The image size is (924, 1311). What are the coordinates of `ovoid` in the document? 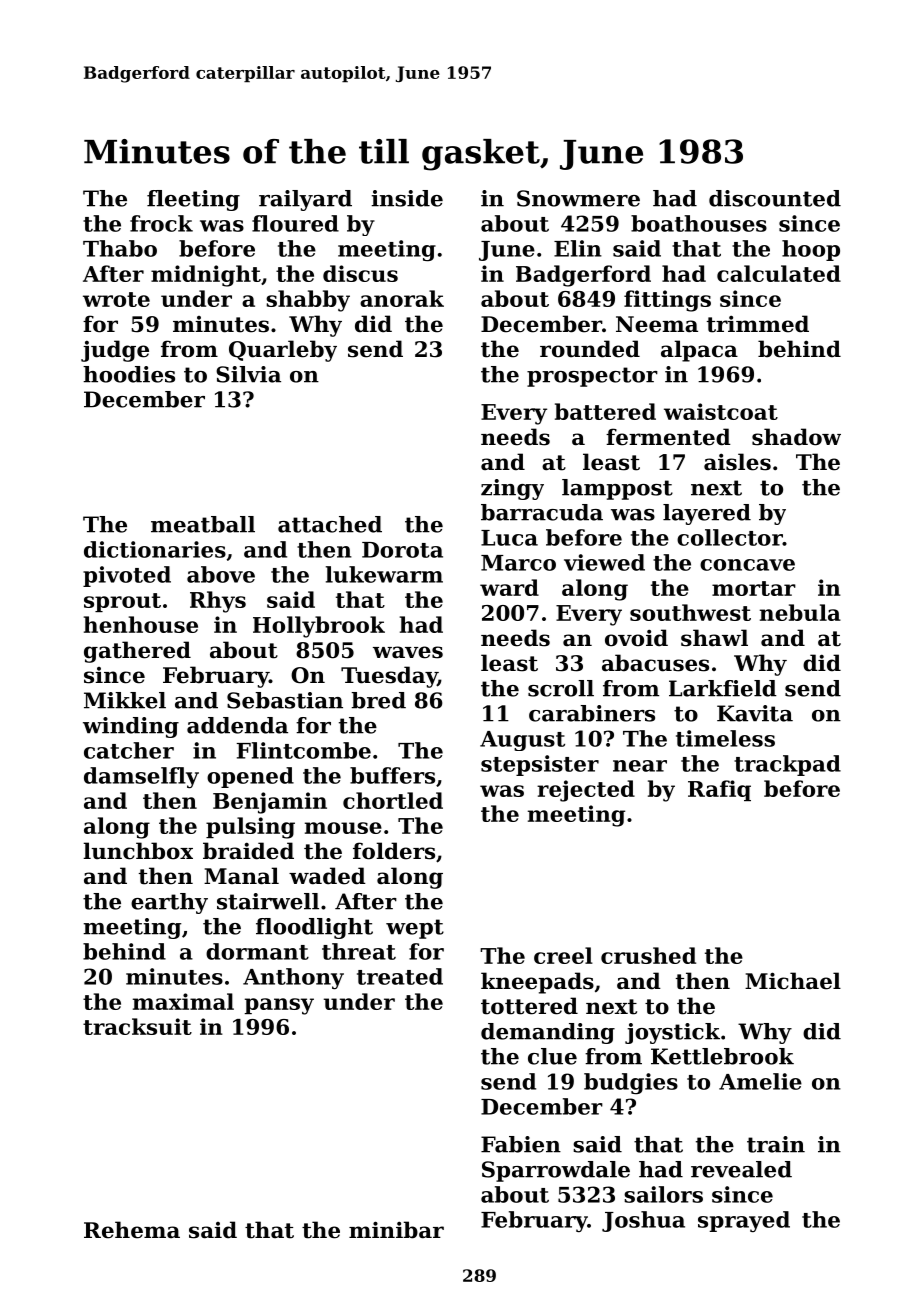 It's located at (636, 638).
